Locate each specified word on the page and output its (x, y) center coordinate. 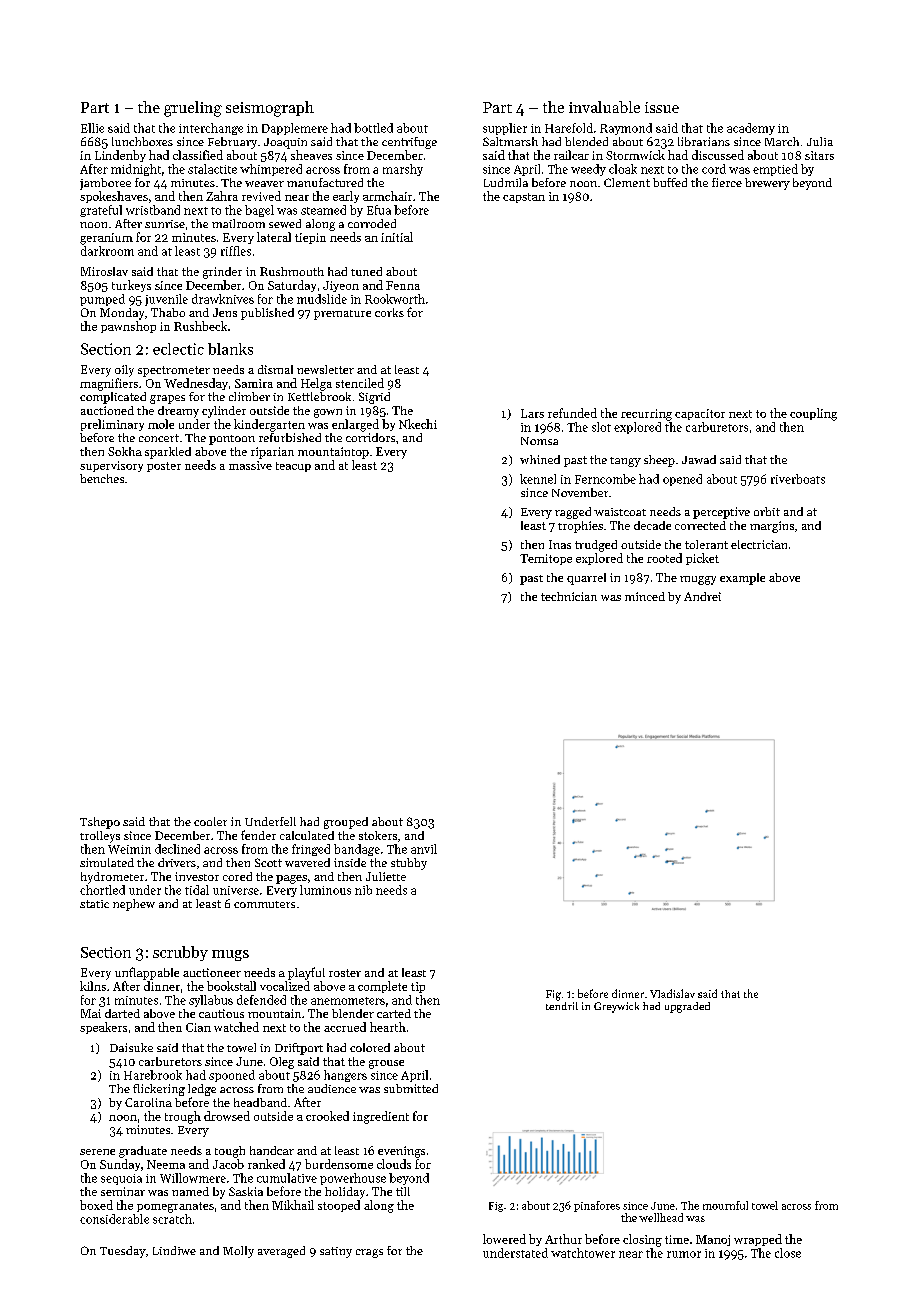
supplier (505, 129)
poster (164, 467)
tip (418, 987)
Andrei (702, 596)
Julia (820, 141)
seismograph (270, 109)
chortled (102, 890)
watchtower (583, 1253)
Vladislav (672, 993)
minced (645, 596)
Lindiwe (174, 1250)
